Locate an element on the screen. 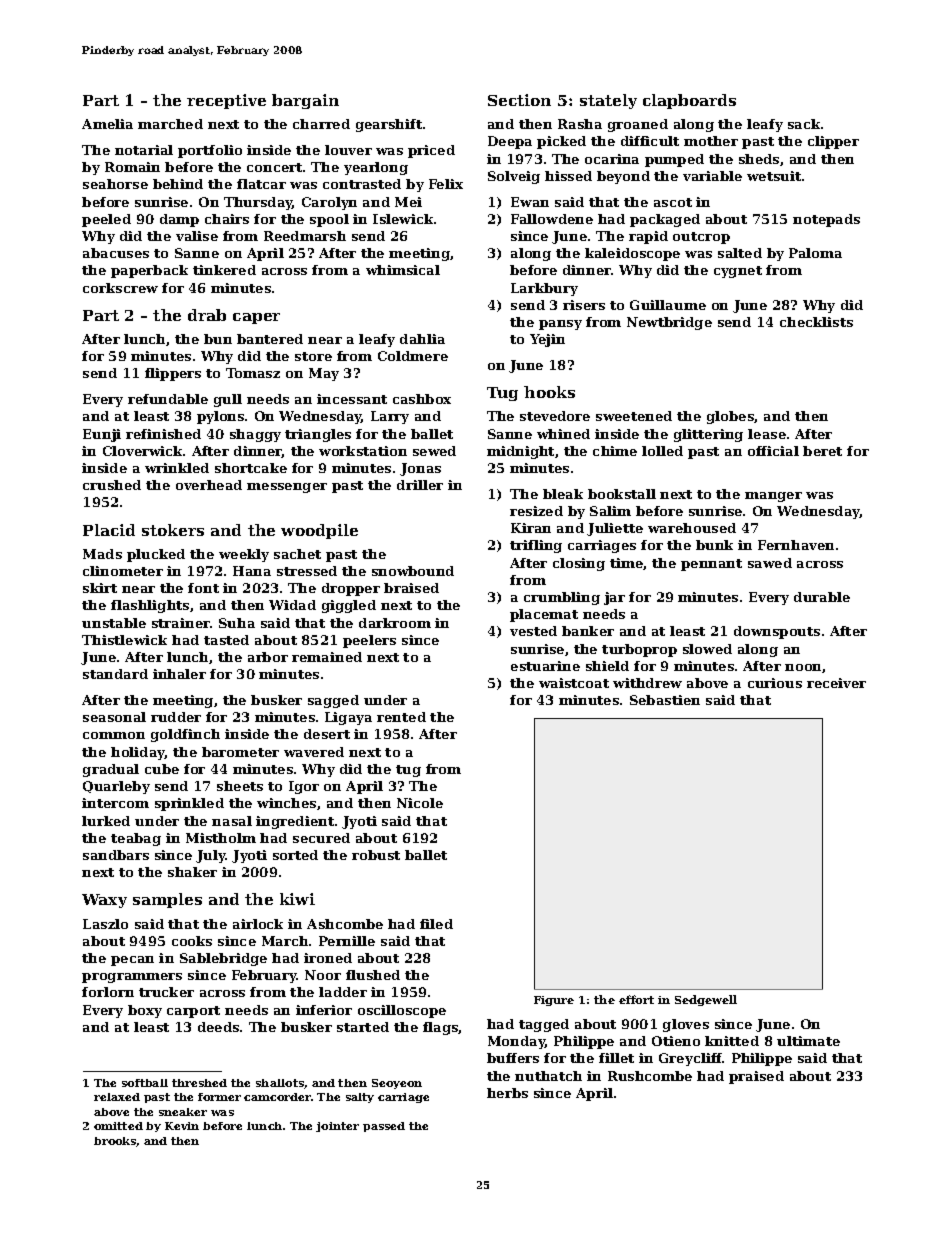 This screenshot has width=952, height=1233. Sablebridge is located at coordinates (223, 959).
